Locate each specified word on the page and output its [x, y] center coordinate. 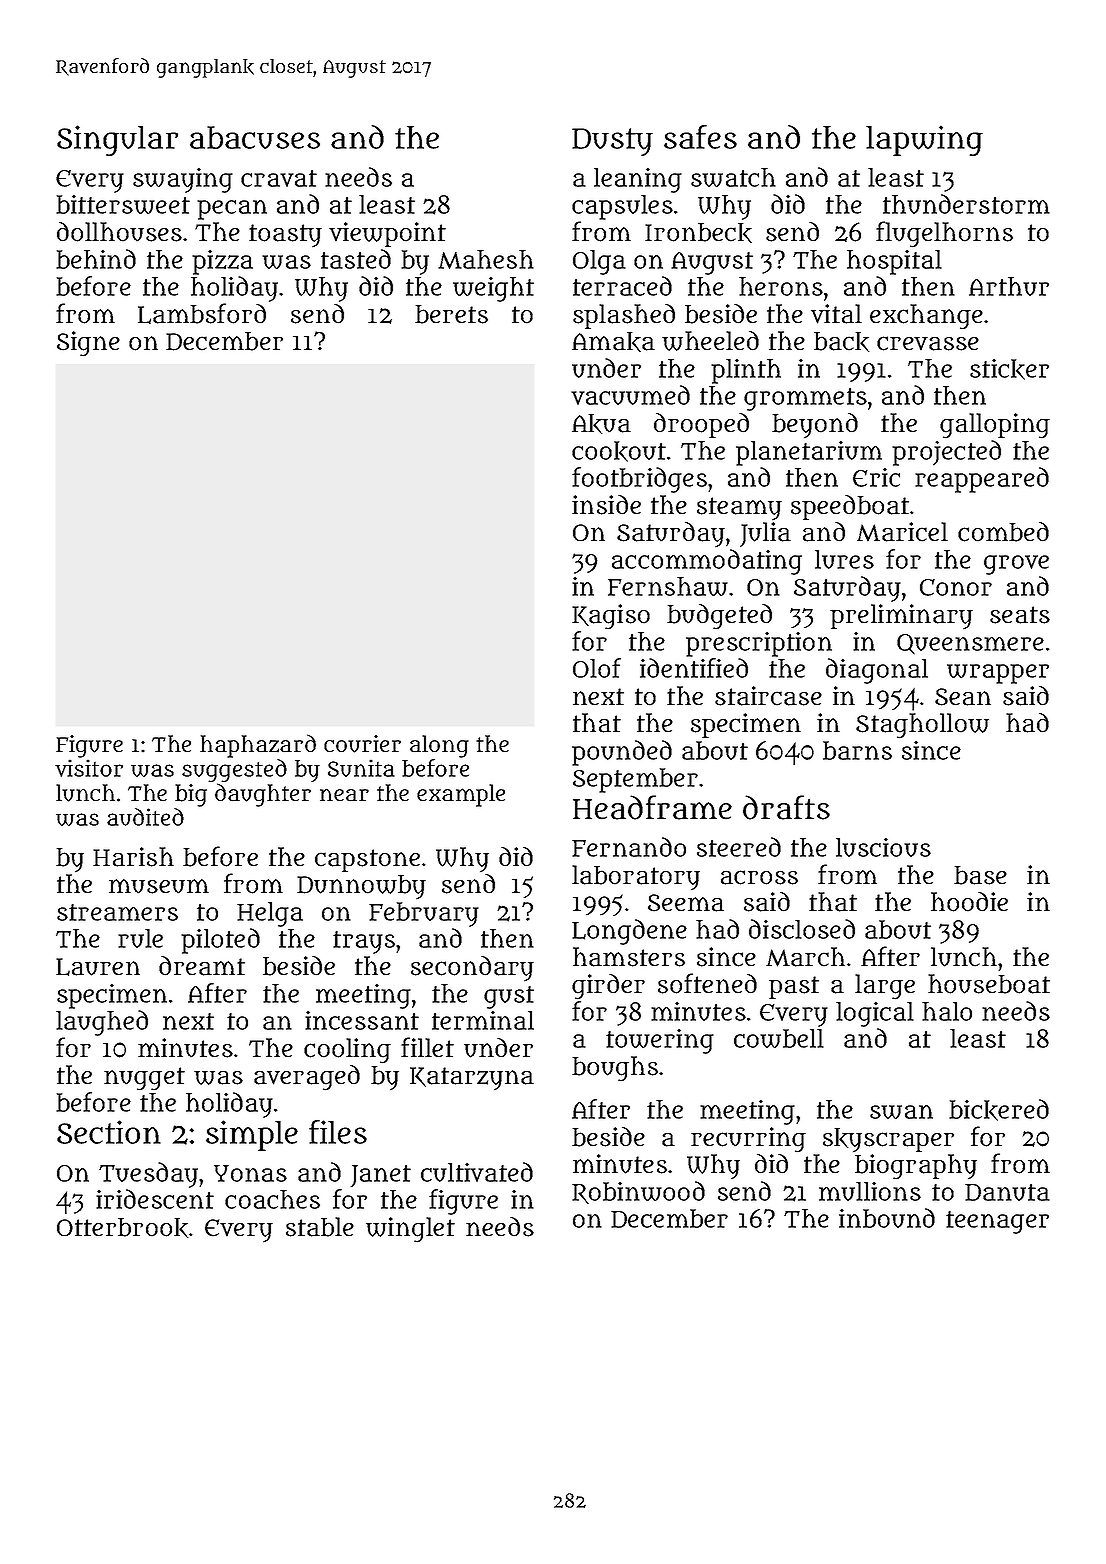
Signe [88, 344]
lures [844, 559]
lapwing [924, 140]
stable [320, 1227]
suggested [234, 770]
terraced [622, 286]
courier [362, 744]
